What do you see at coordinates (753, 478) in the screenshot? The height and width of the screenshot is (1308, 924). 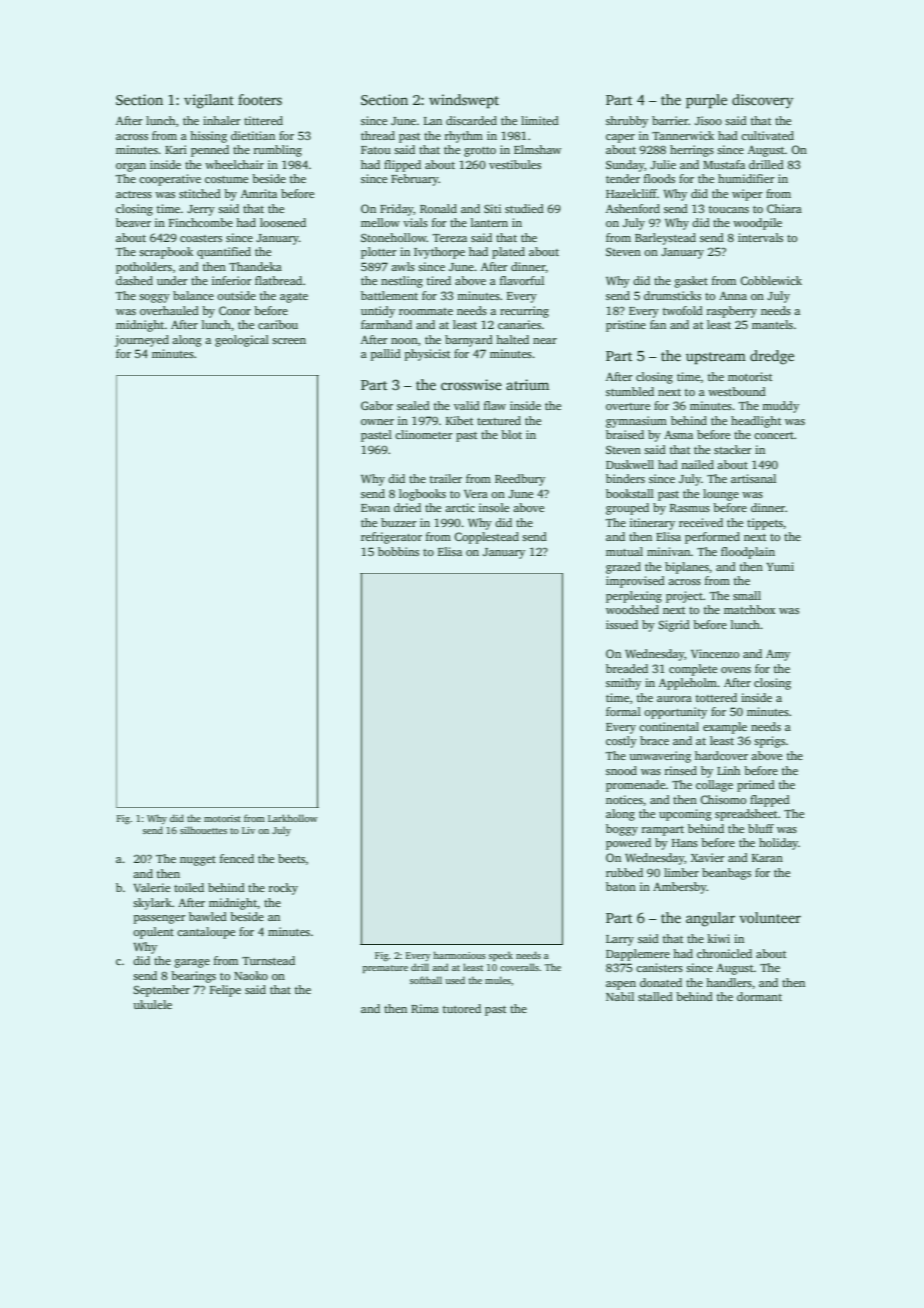 I see `artisanal` at bounding box center [753, 478].
